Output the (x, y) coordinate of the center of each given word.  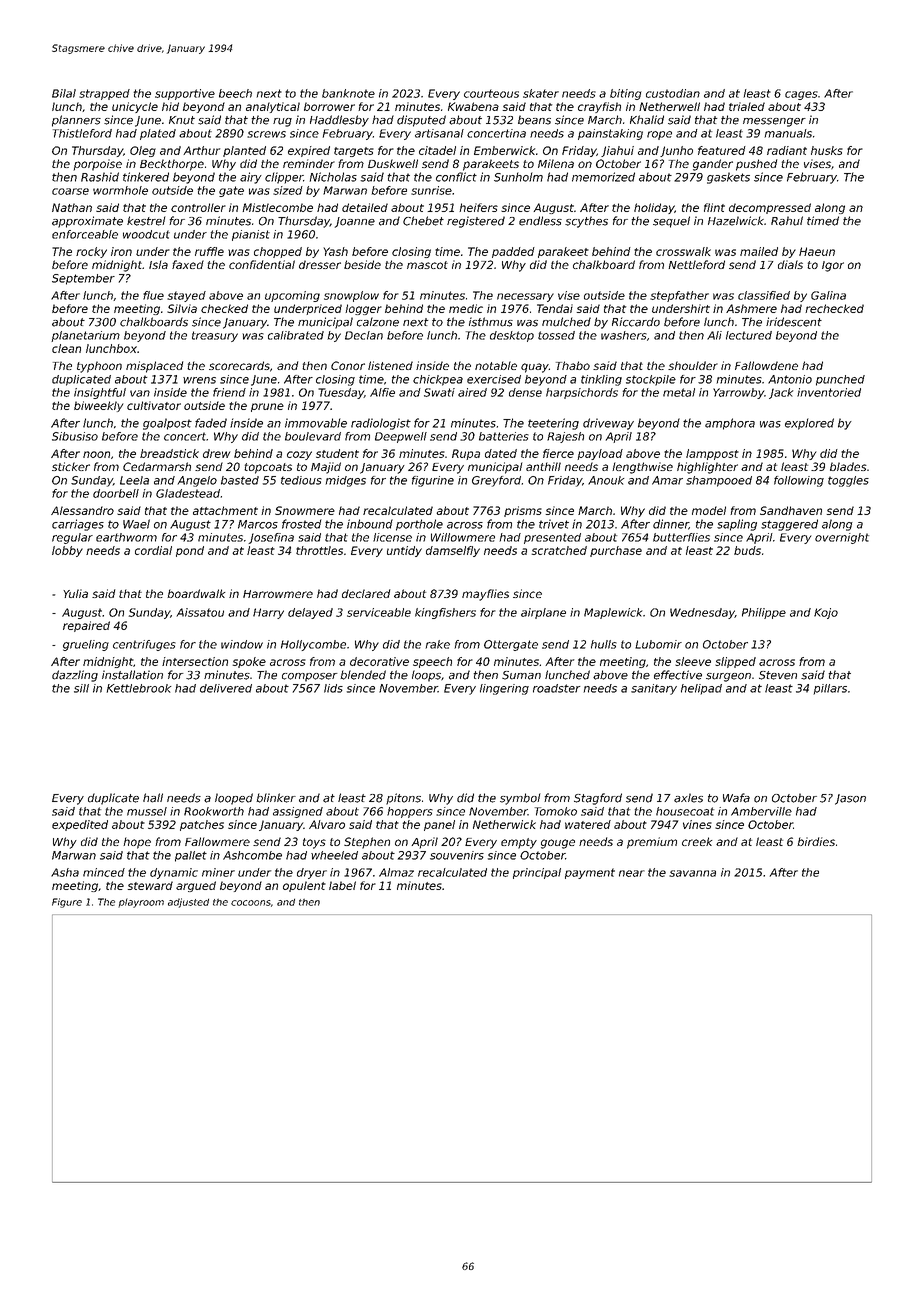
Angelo (197, 481)
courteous (491, 93)
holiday (654, 208)
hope (137, 843)
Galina (828, 295)
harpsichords (582, 393)
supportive (185, 94)
